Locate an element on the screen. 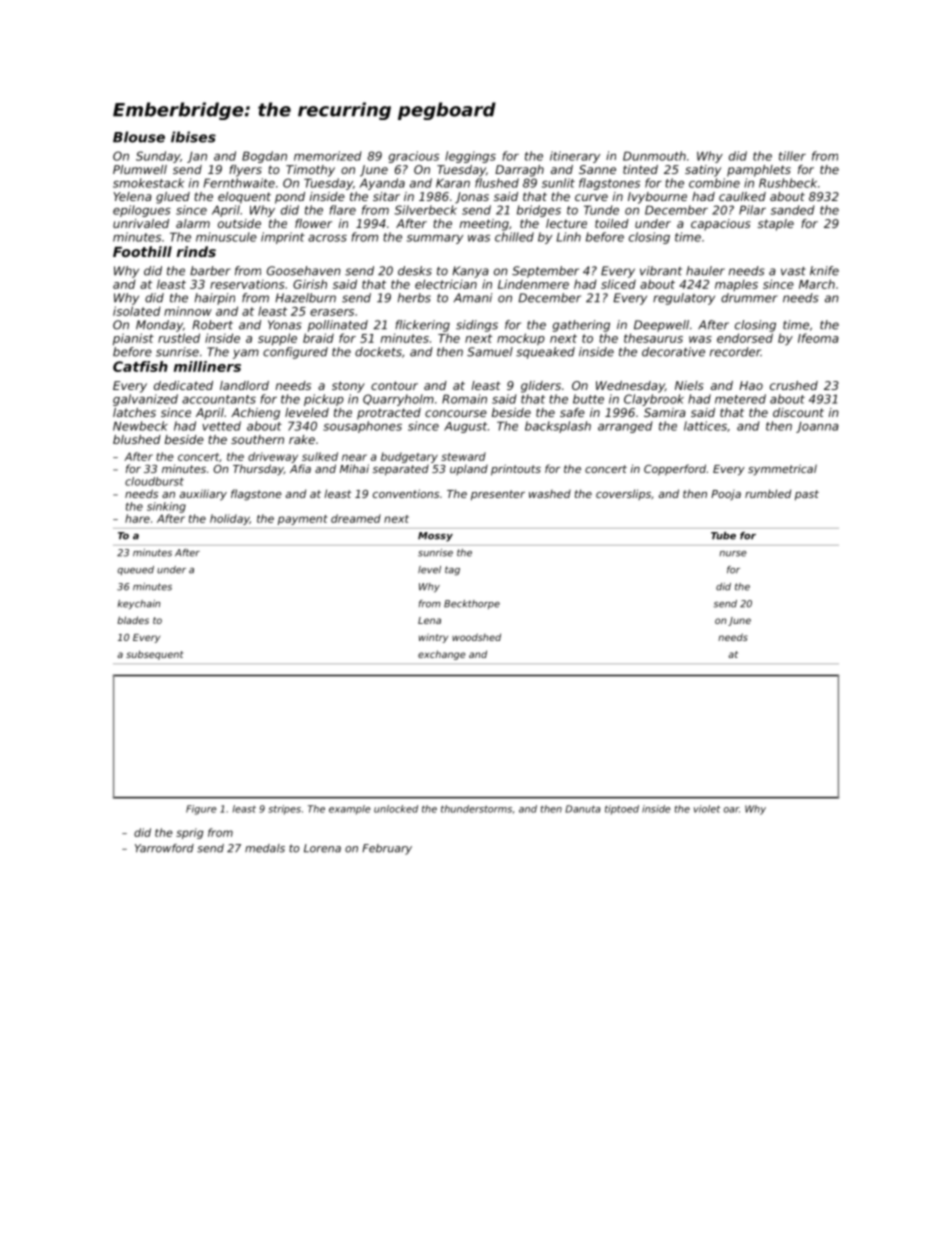  auxiliary is located at coordinates (203, 495).
